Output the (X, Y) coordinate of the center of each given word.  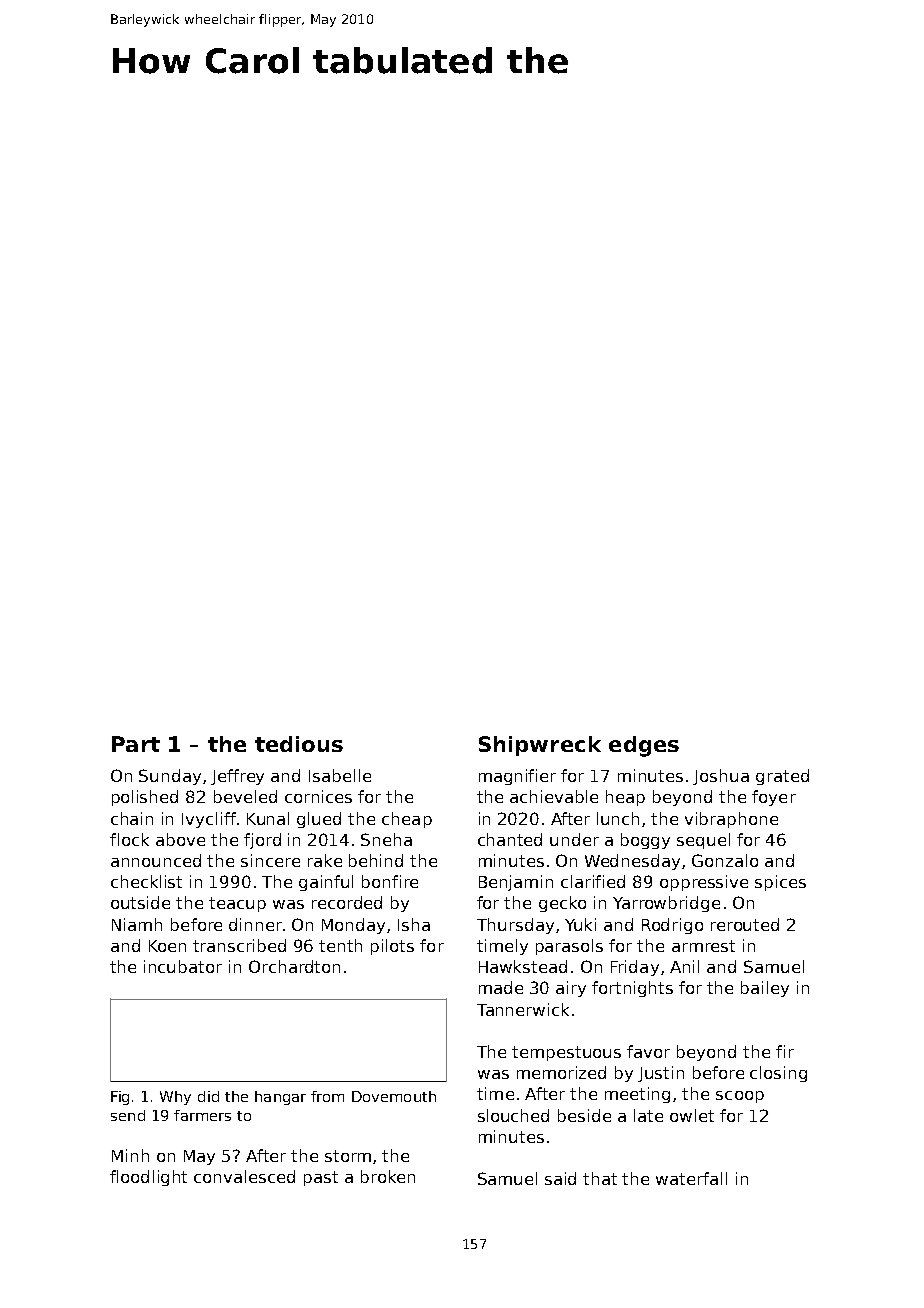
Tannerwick (523, 1009)
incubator (183, 966)
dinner (255, 924)
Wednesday (632, 862)
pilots (392, 947)
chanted (510, 839)
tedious (299, 744)
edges (644, 746)
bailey (765, 989)
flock (129, 839)
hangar (280, 1098)
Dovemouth (394, 1096)
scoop (740, 1097)
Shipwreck (540, 746)
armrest (703, 946)
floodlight (148, 1178)
